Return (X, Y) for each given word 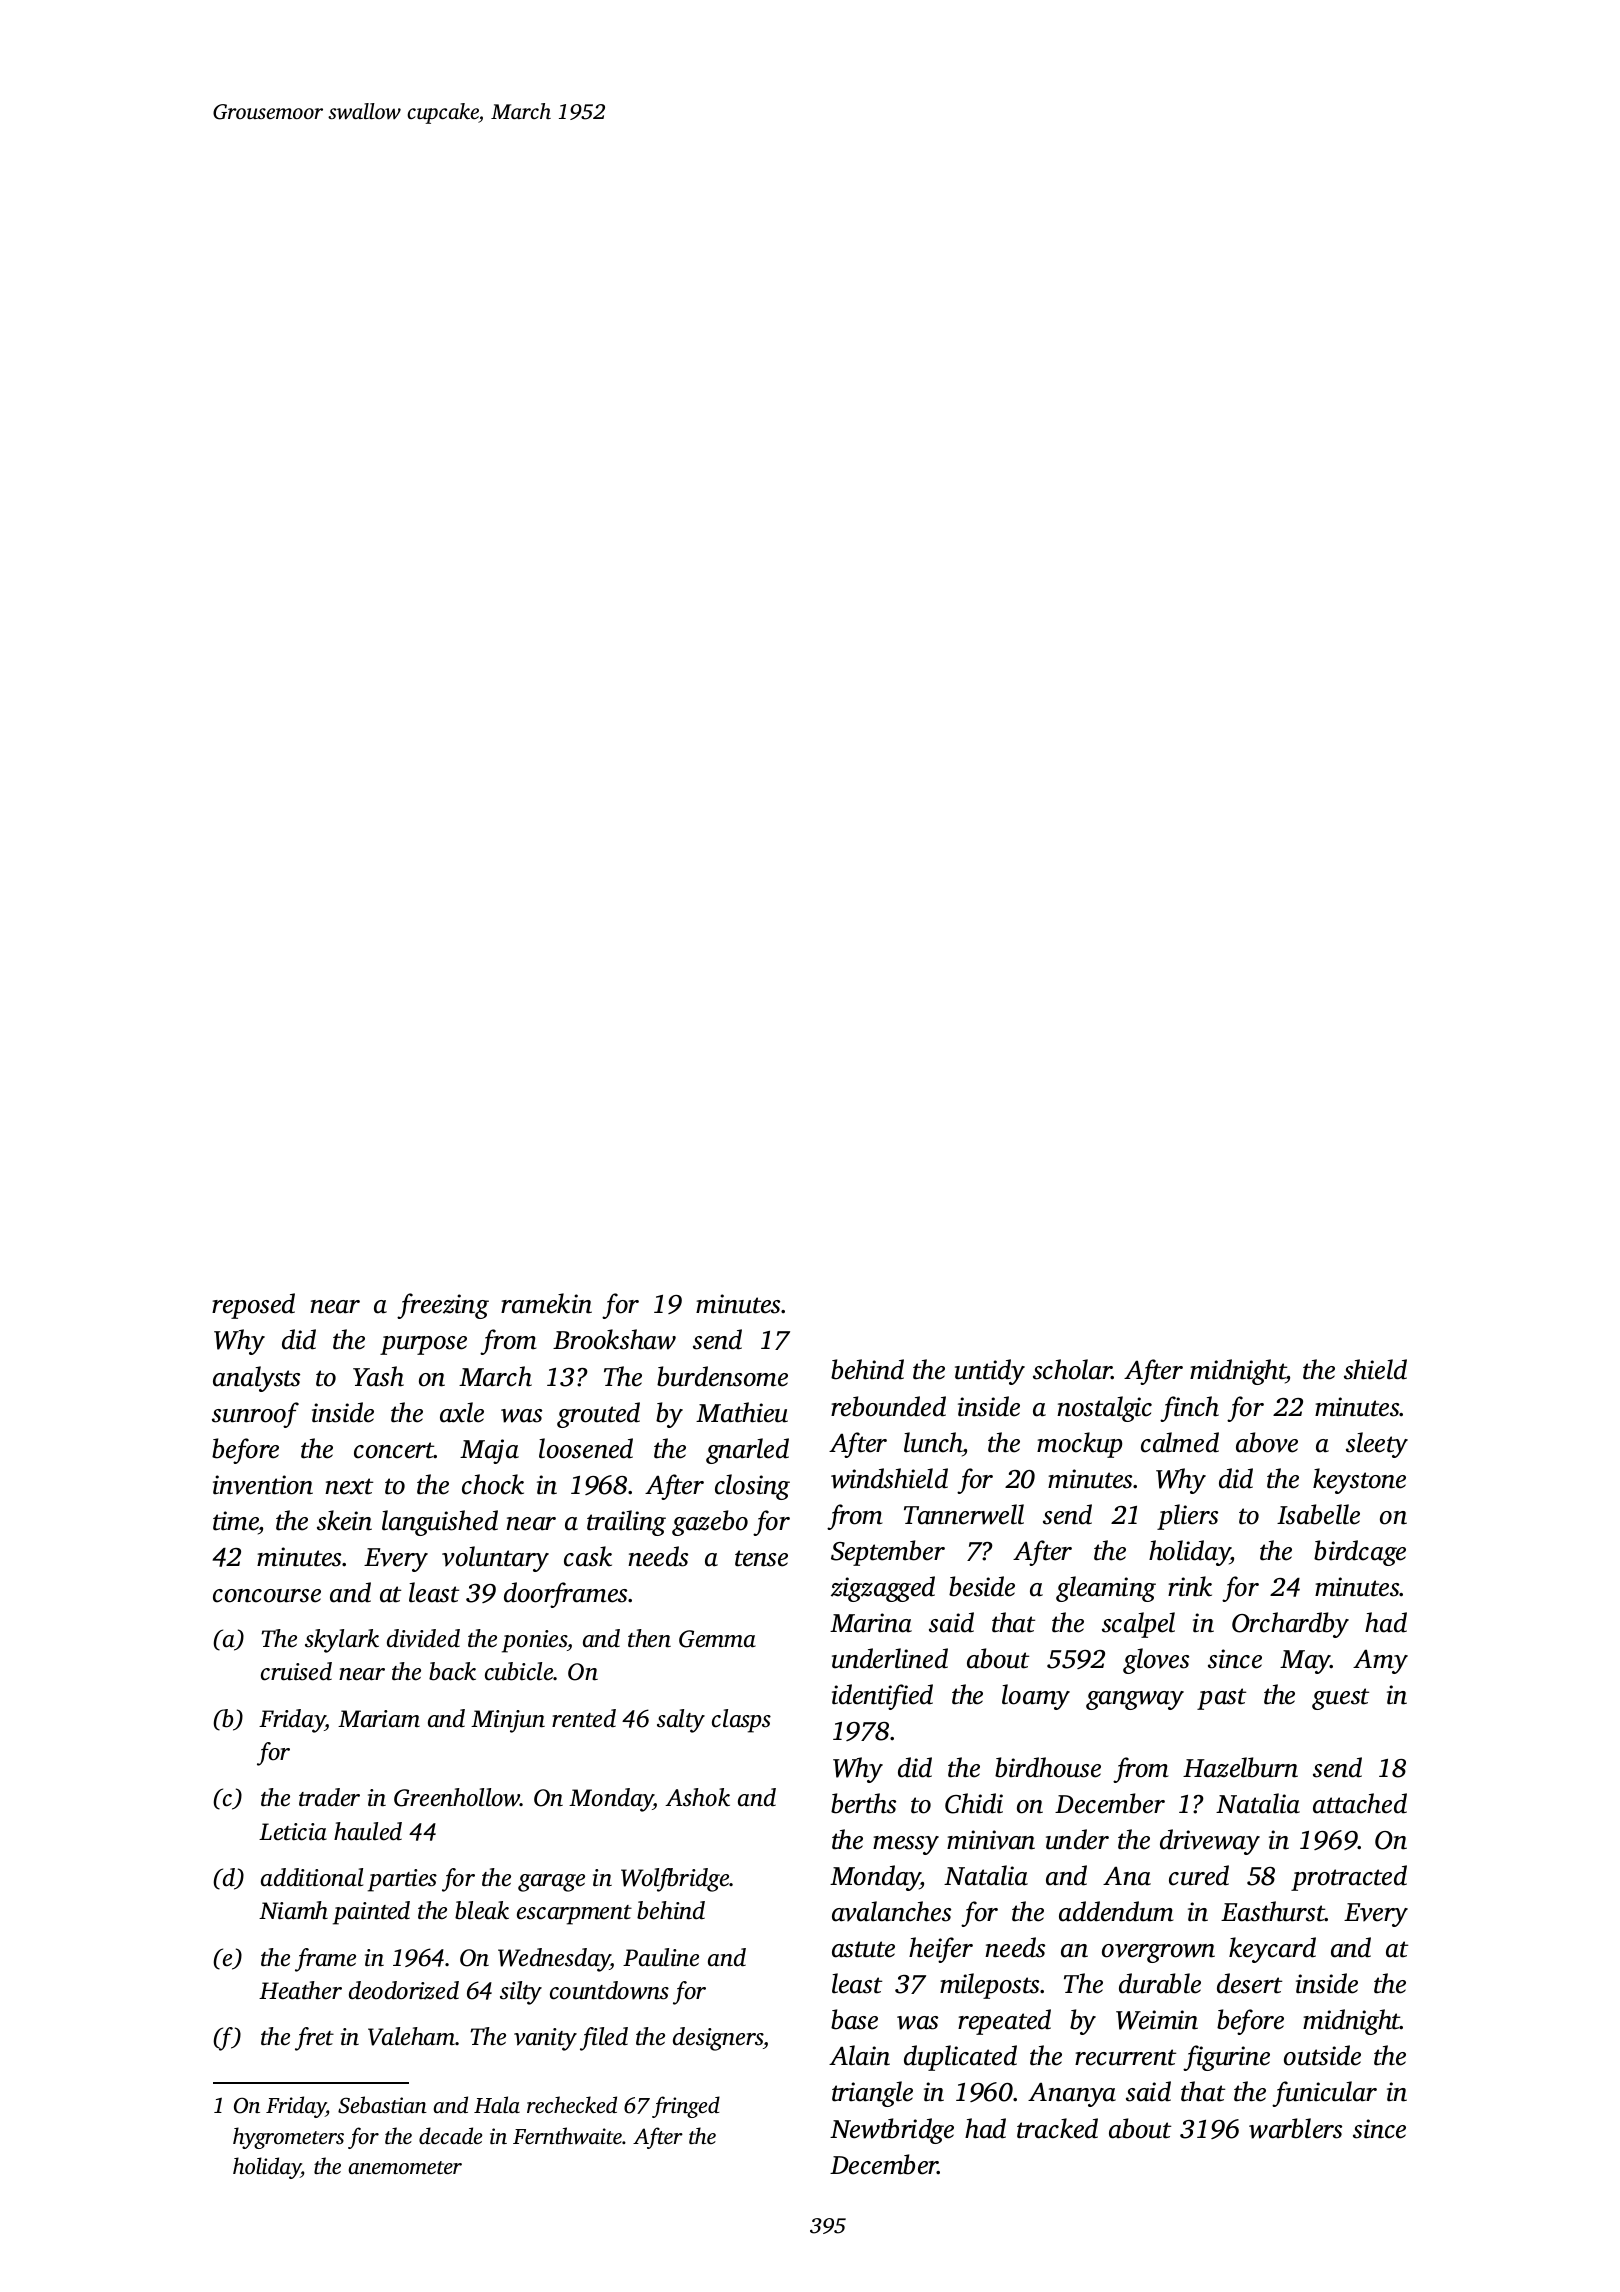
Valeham (412, 2036)
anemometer (405, 2167)
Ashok (697, 1797)
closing (752, 1487)
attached (1360, 1803)
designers (718, 2039)
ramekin (546, 1303)
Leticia (293, 1832)
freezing (443, 1306)
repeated (1004, 2022)
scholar (1072, 1369)
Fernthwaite (567, 2135)
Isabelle (1318, 1514)
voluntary (495, 1559)
